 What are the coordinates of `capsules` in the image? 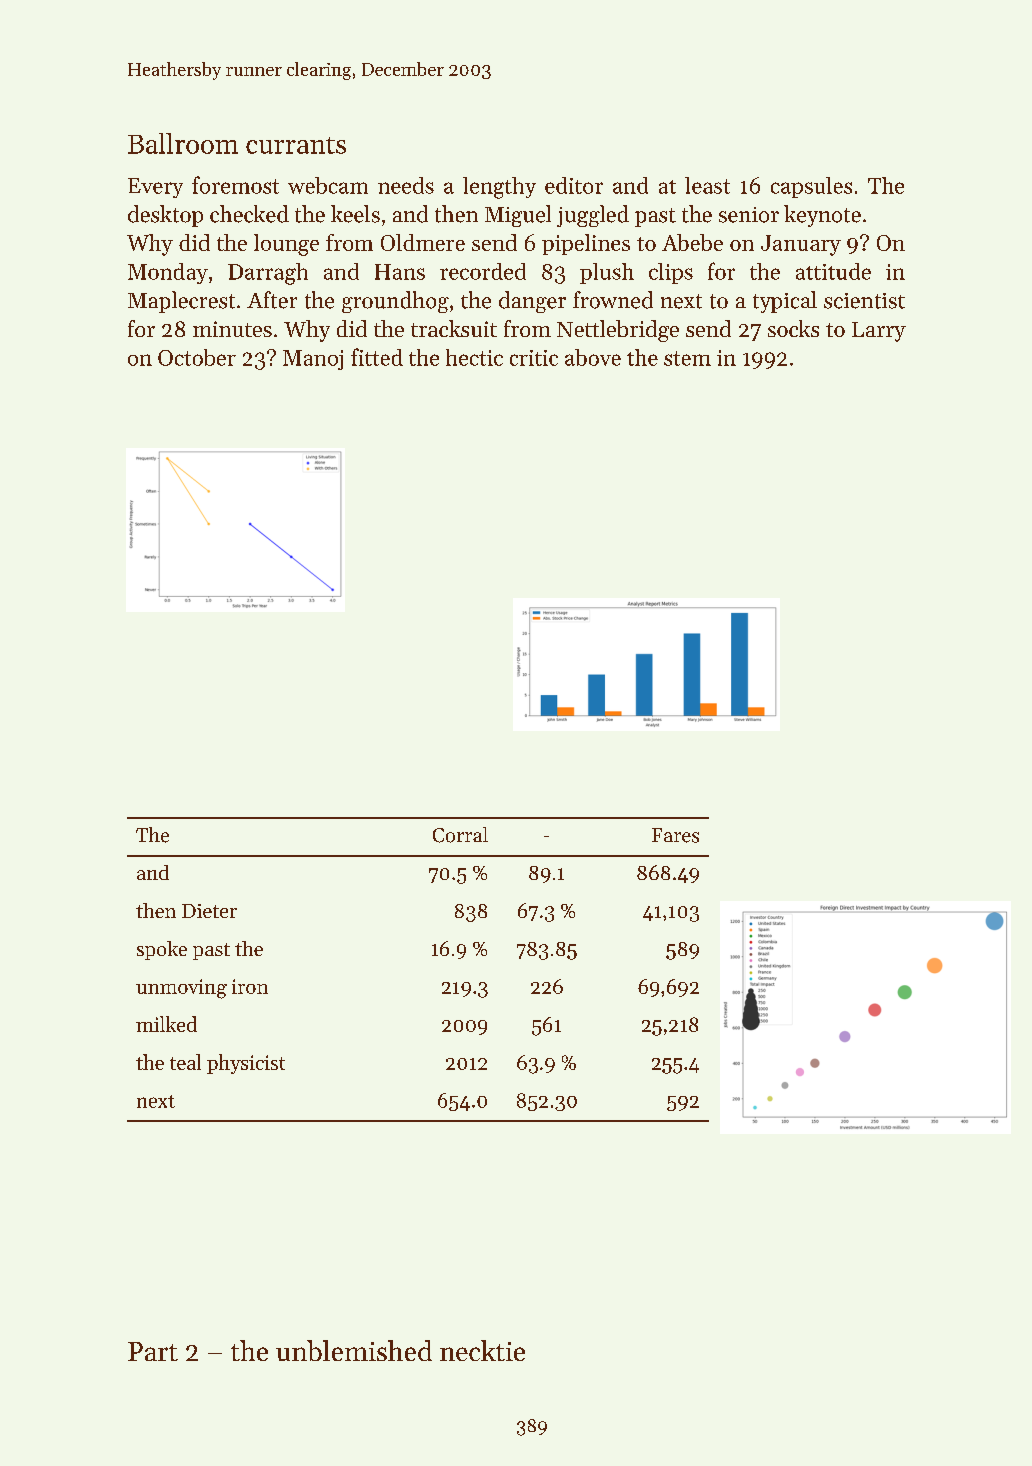 It's located at (811, 187).
